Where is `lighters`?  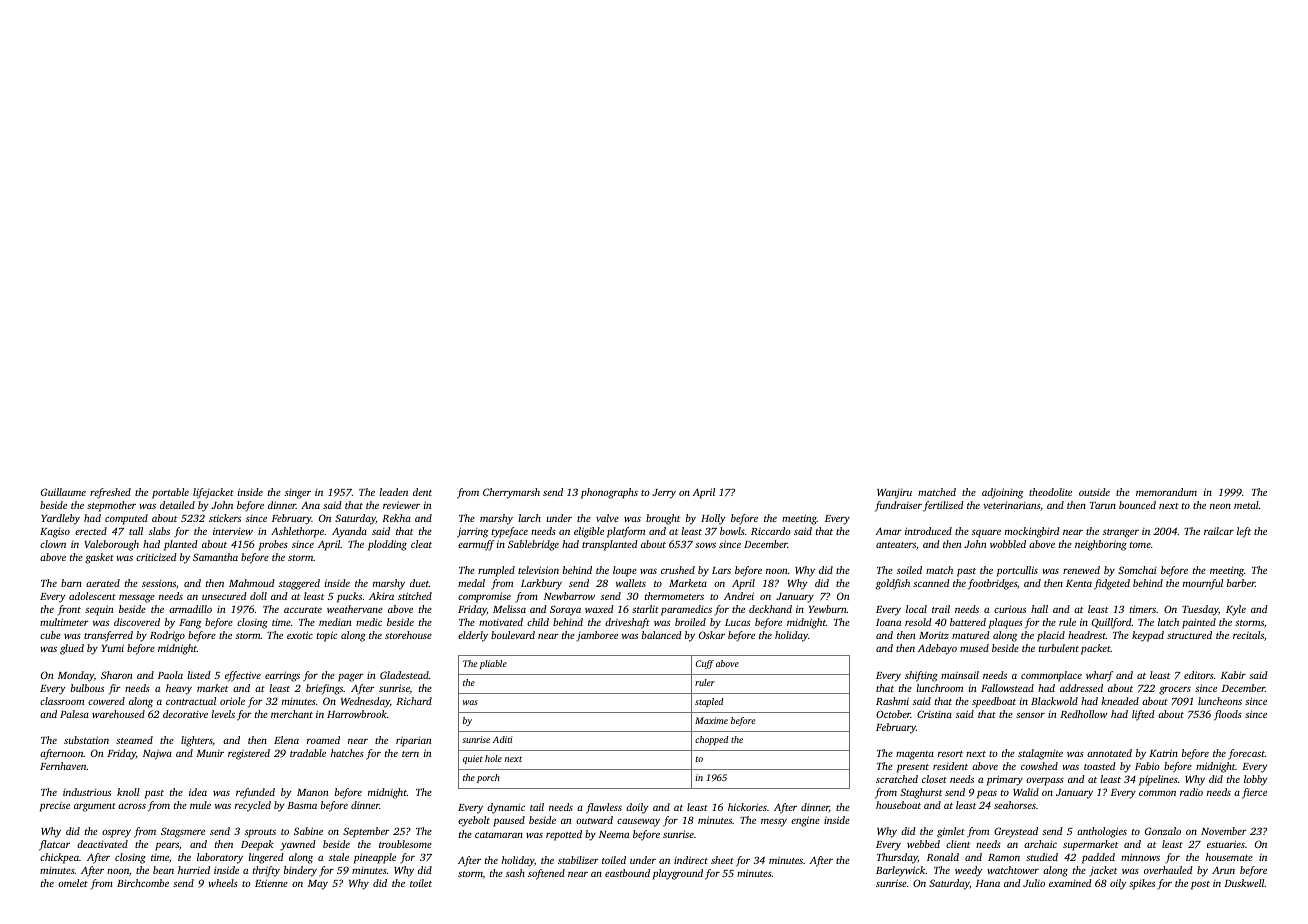
lighters is located at coordinates (197, 741).
